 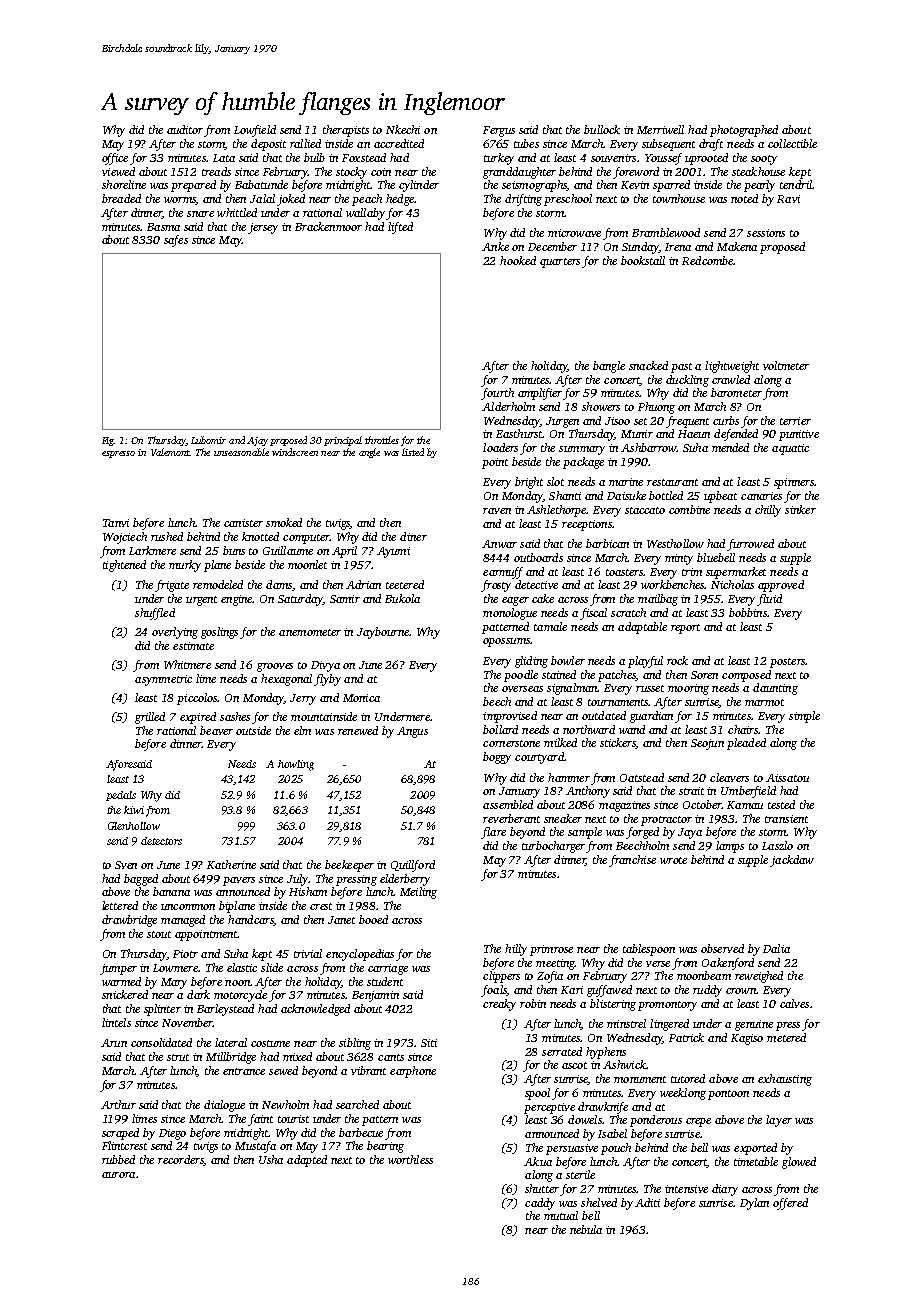 What do you see at coordinates (744, 131) in the document?
I see `photographed` at bounding box center [744, 131].
